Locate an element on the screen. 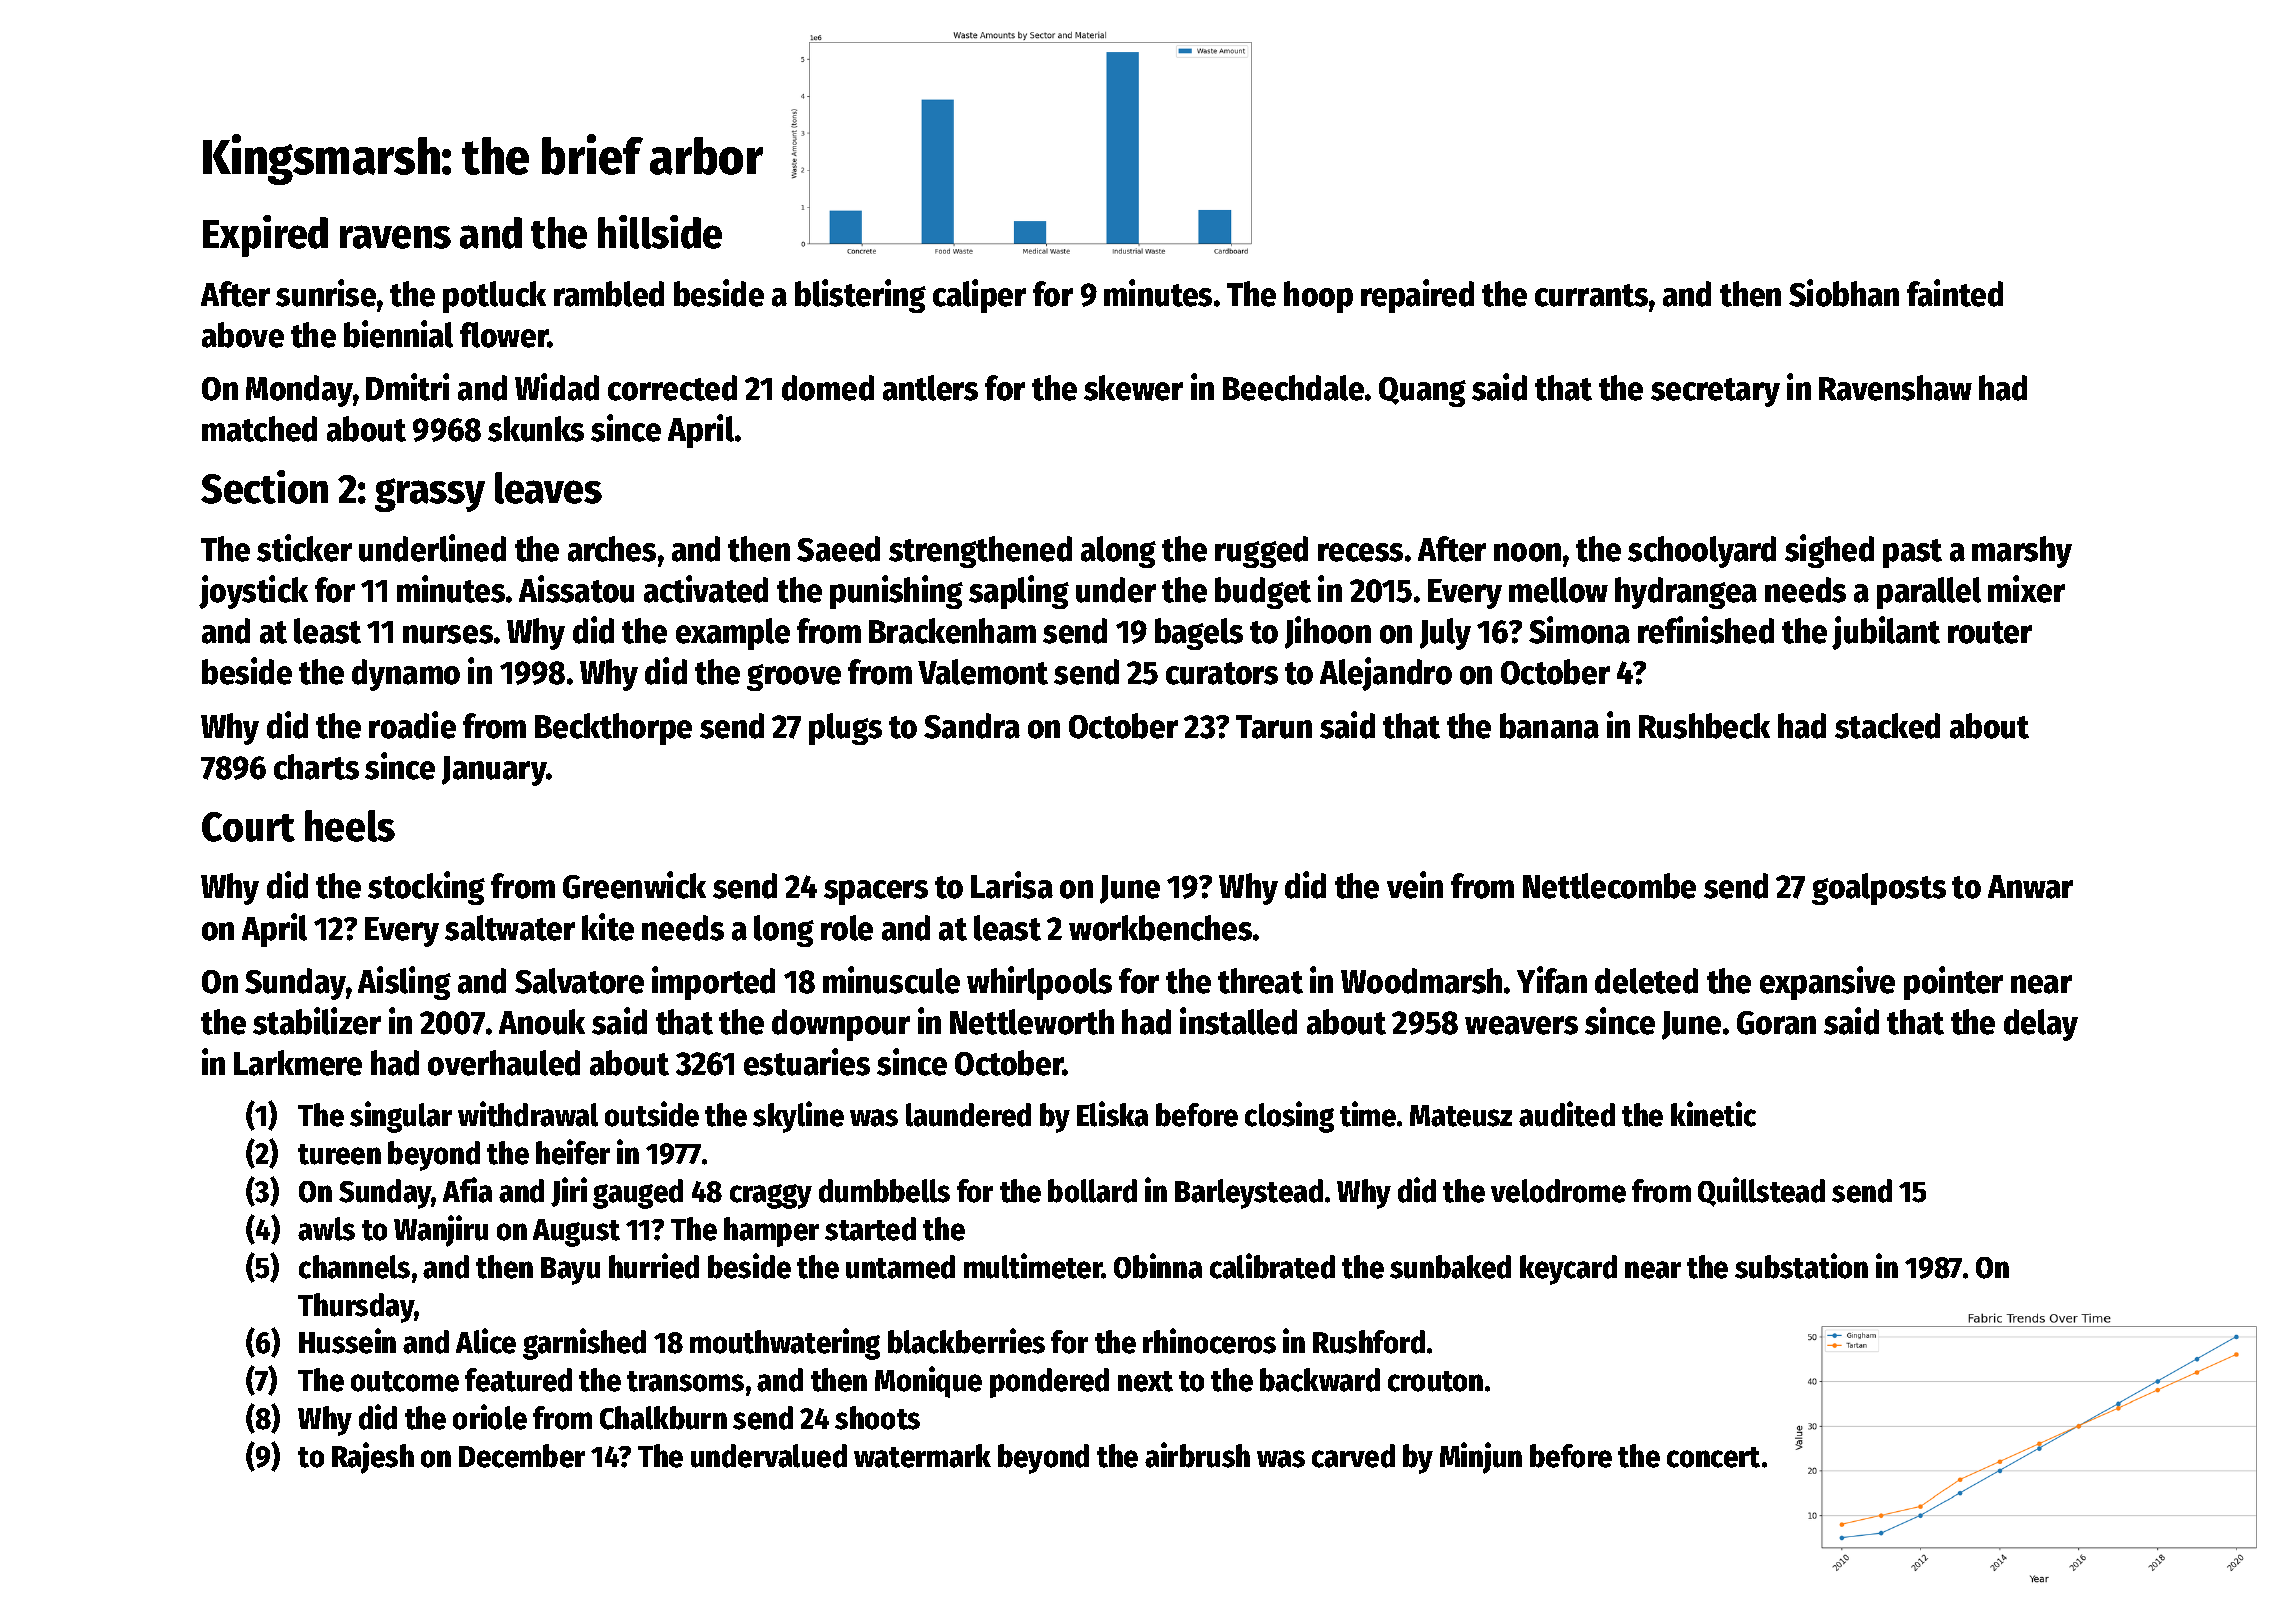 The width and height of the screenshot is (2292, 1620). goalposts is located at coordinates (1879, 889).
